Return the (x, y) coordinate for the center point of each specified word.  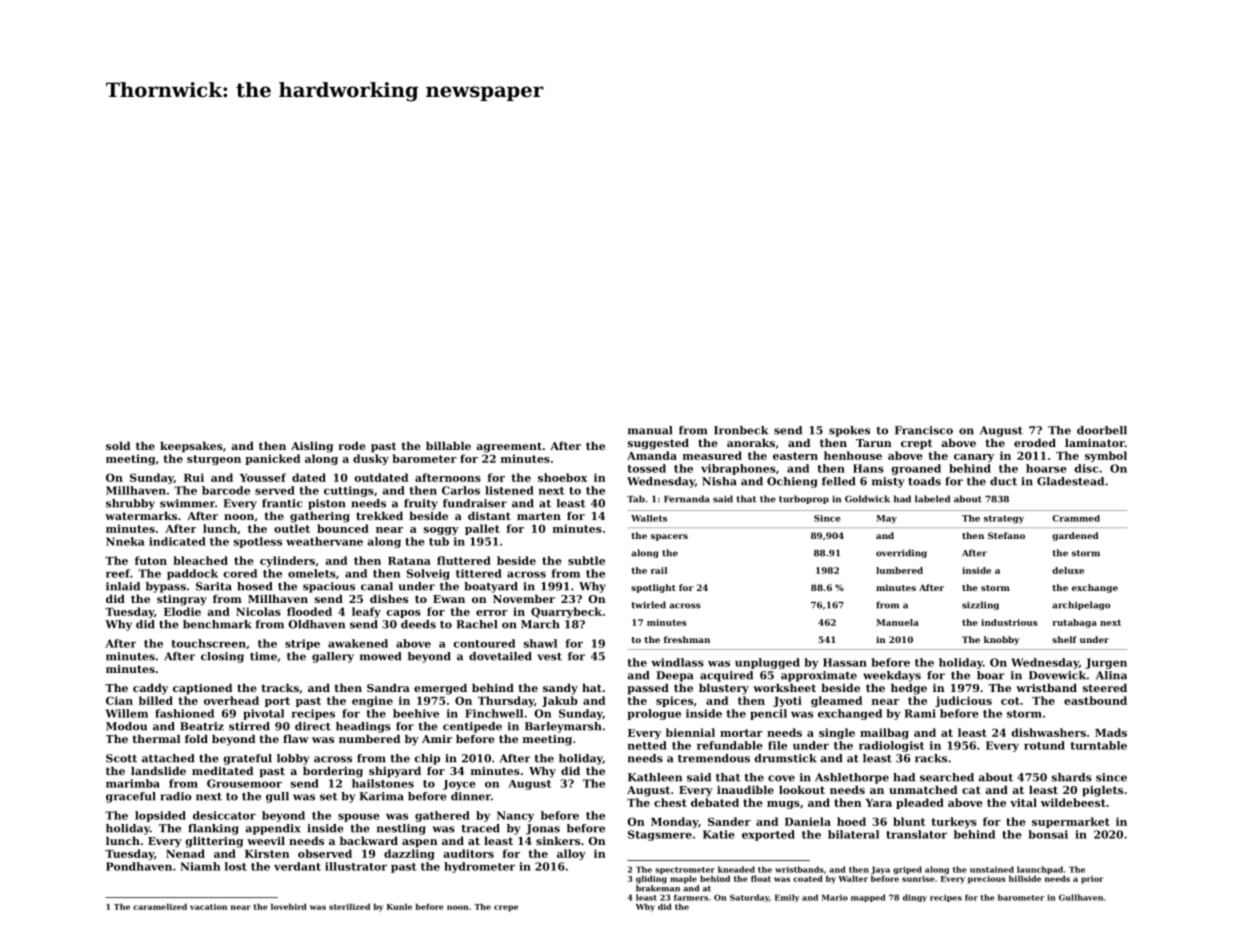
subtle (586, 560)
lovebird (289, 906)
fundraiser (475, 503)
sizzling (980, 605)
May (886, 519)
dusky (371, 459)
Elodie (182, 611)
